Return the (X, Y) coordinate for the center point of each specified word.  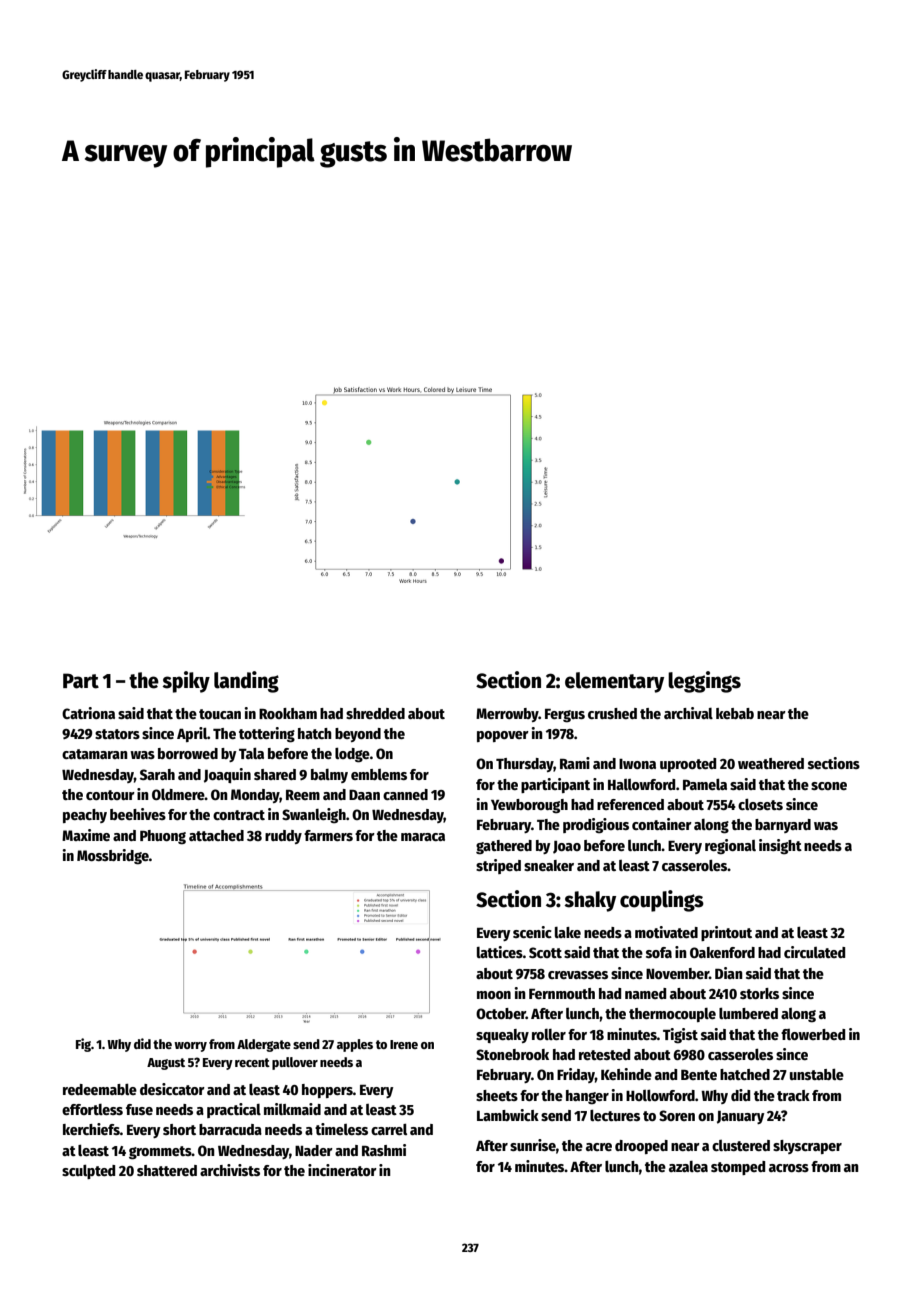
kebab (735, 713)
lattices (500, 952)
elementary (614, 682)
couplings (662, 901)
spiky (186, 682)
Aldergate (264, 1045)
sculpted (88, 1172)
